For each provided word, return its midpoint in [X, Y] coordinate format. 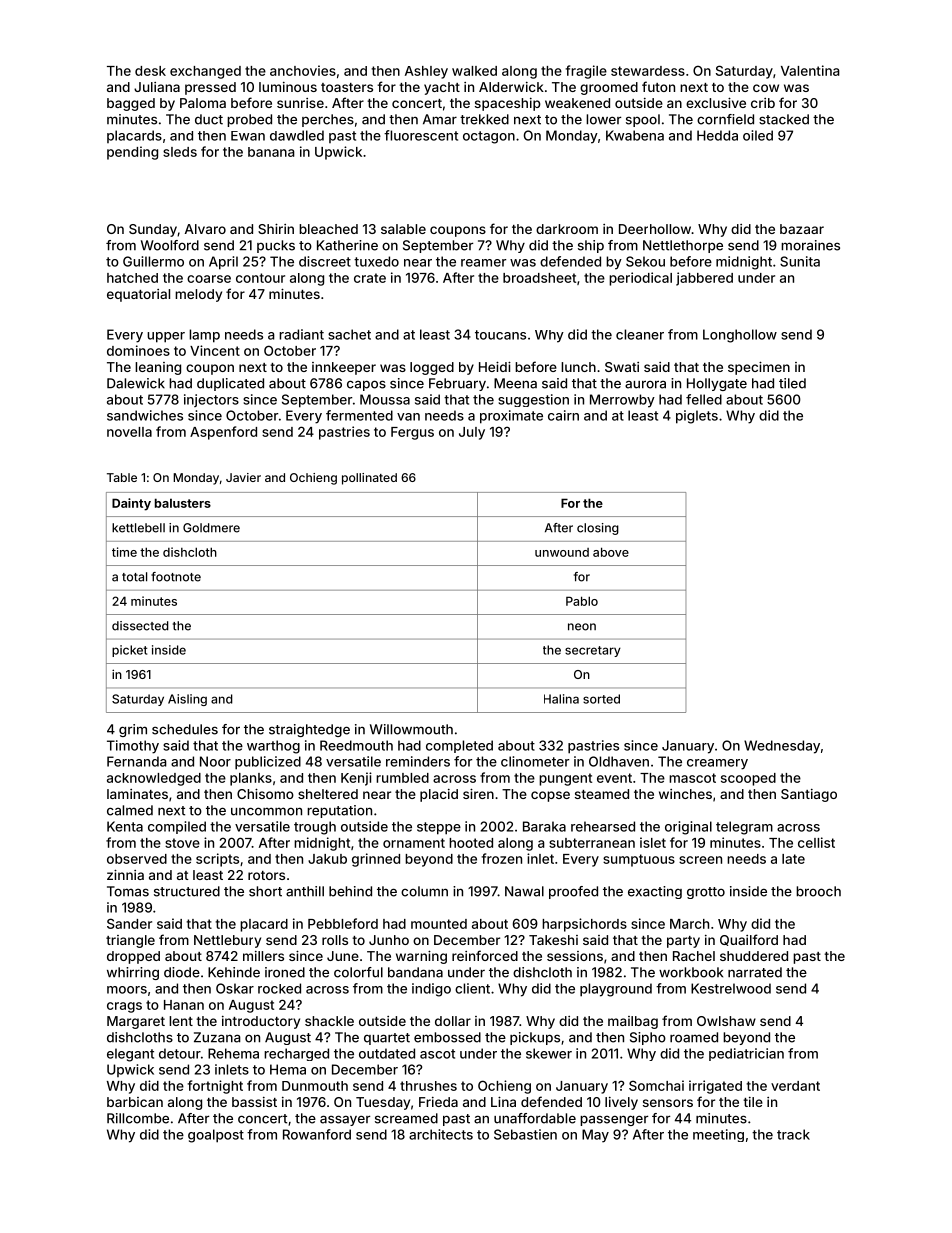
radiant [301, 334]
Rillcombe [138, 1118]
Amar [440, 119]
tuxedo [376, 261]
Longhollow [740, 336]
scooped [748, 779]
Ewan [248, 136]
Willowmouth [411, 729]
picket [129, 651]
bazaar [802, 229]
